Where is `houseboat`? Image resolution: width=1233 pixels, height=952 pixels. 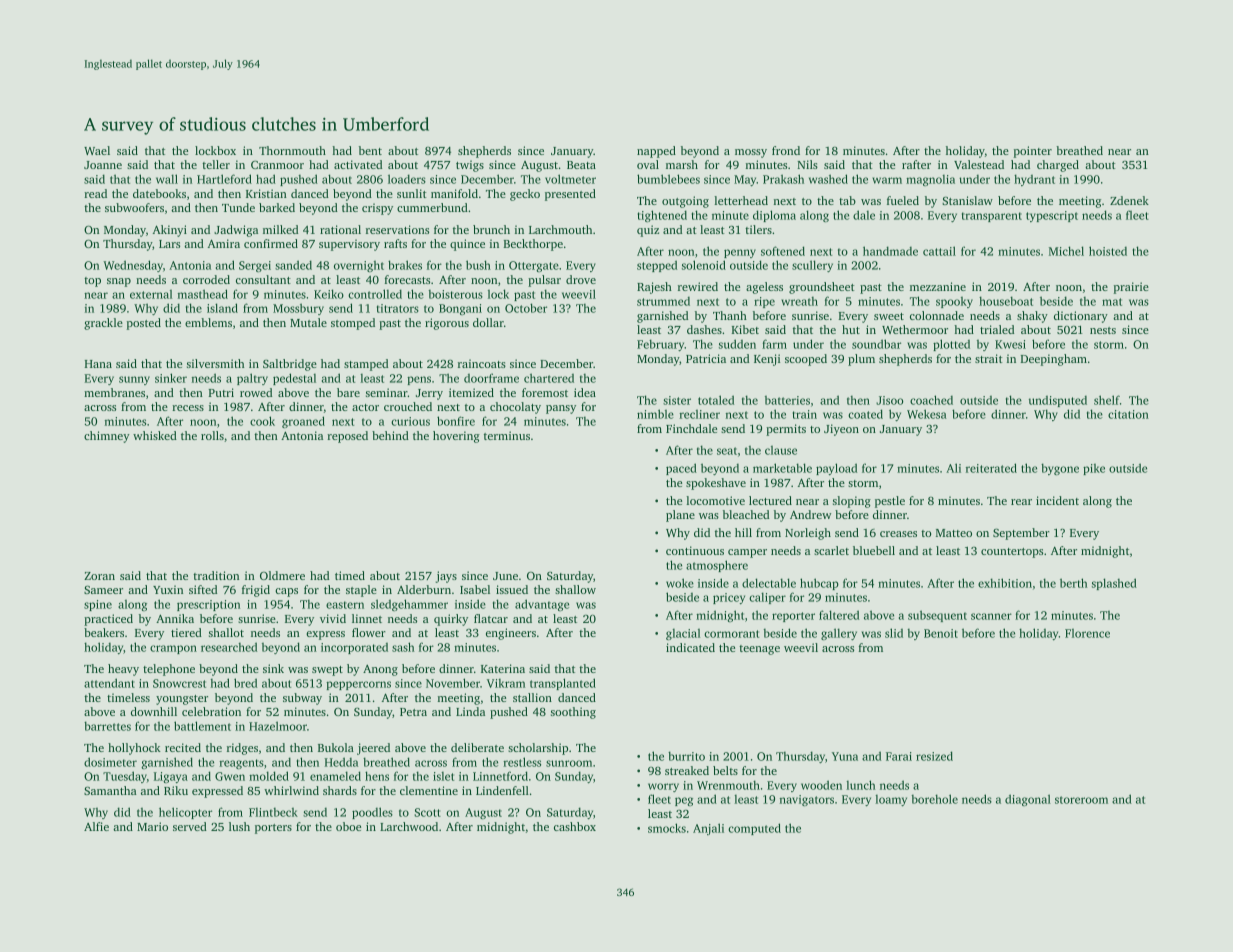 houseboat is located at coordinates (1006, 301).
